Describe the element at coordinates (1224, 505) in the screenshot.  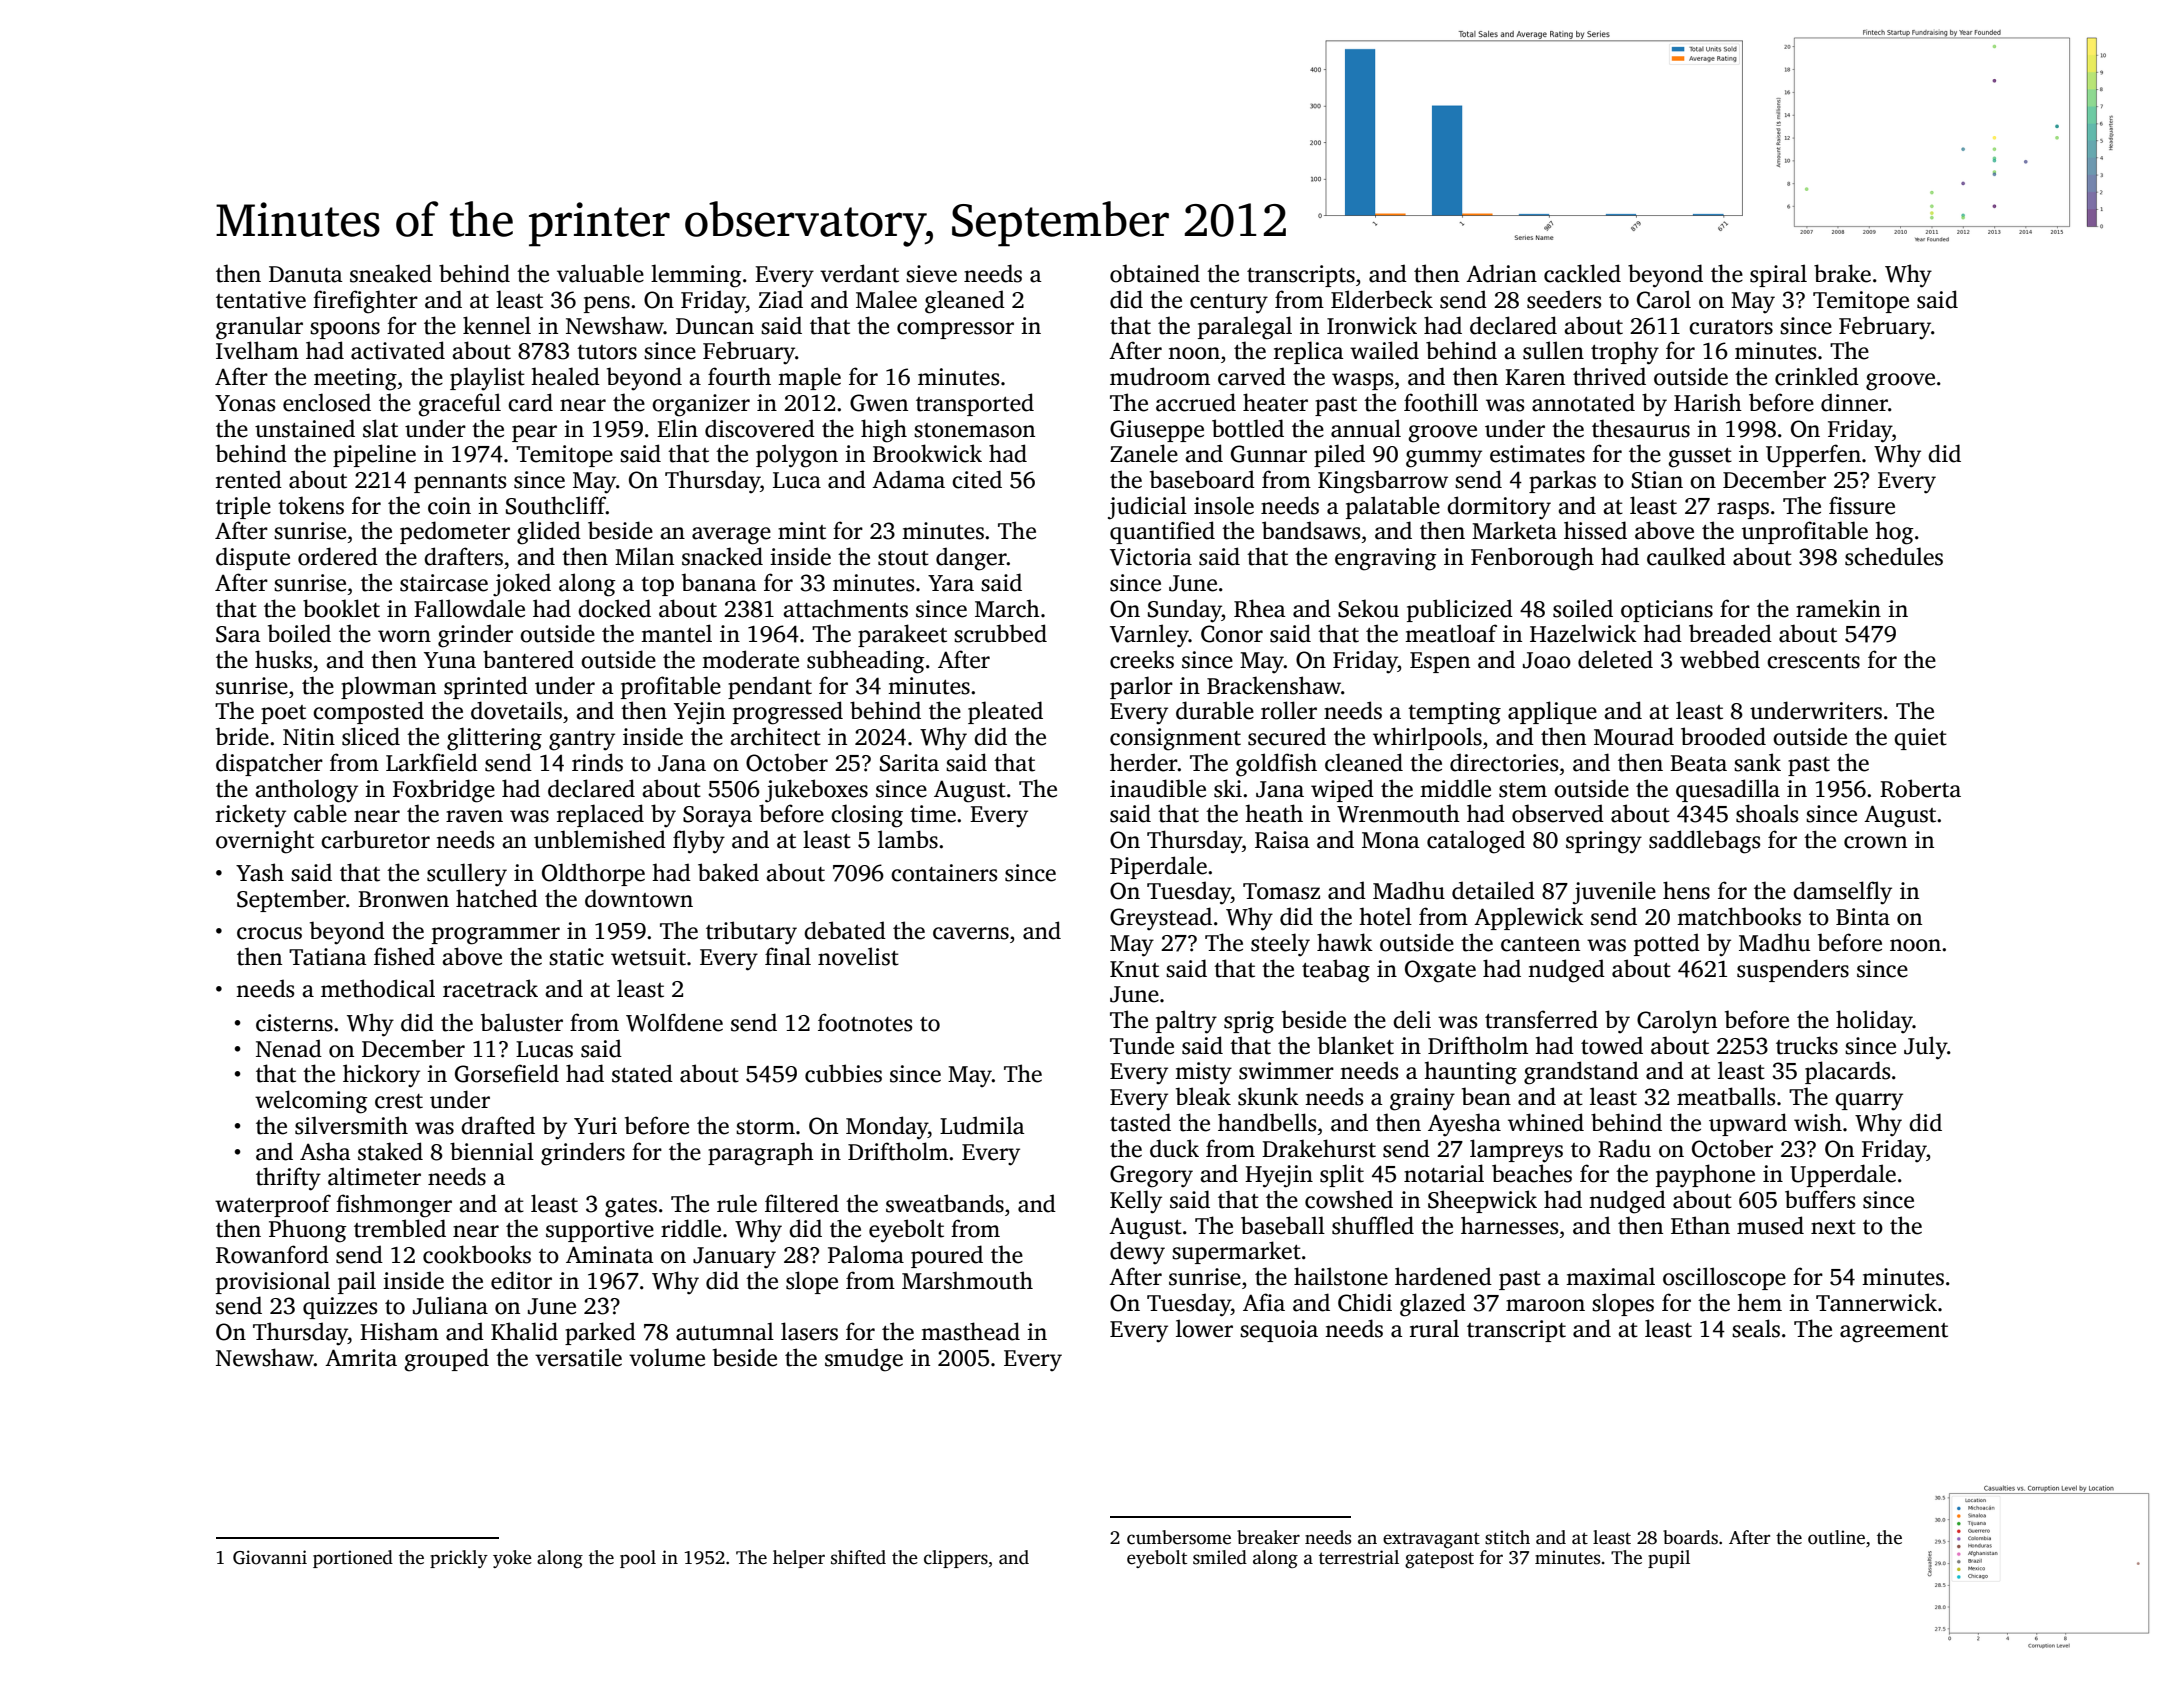
I see `insole` at that location.
